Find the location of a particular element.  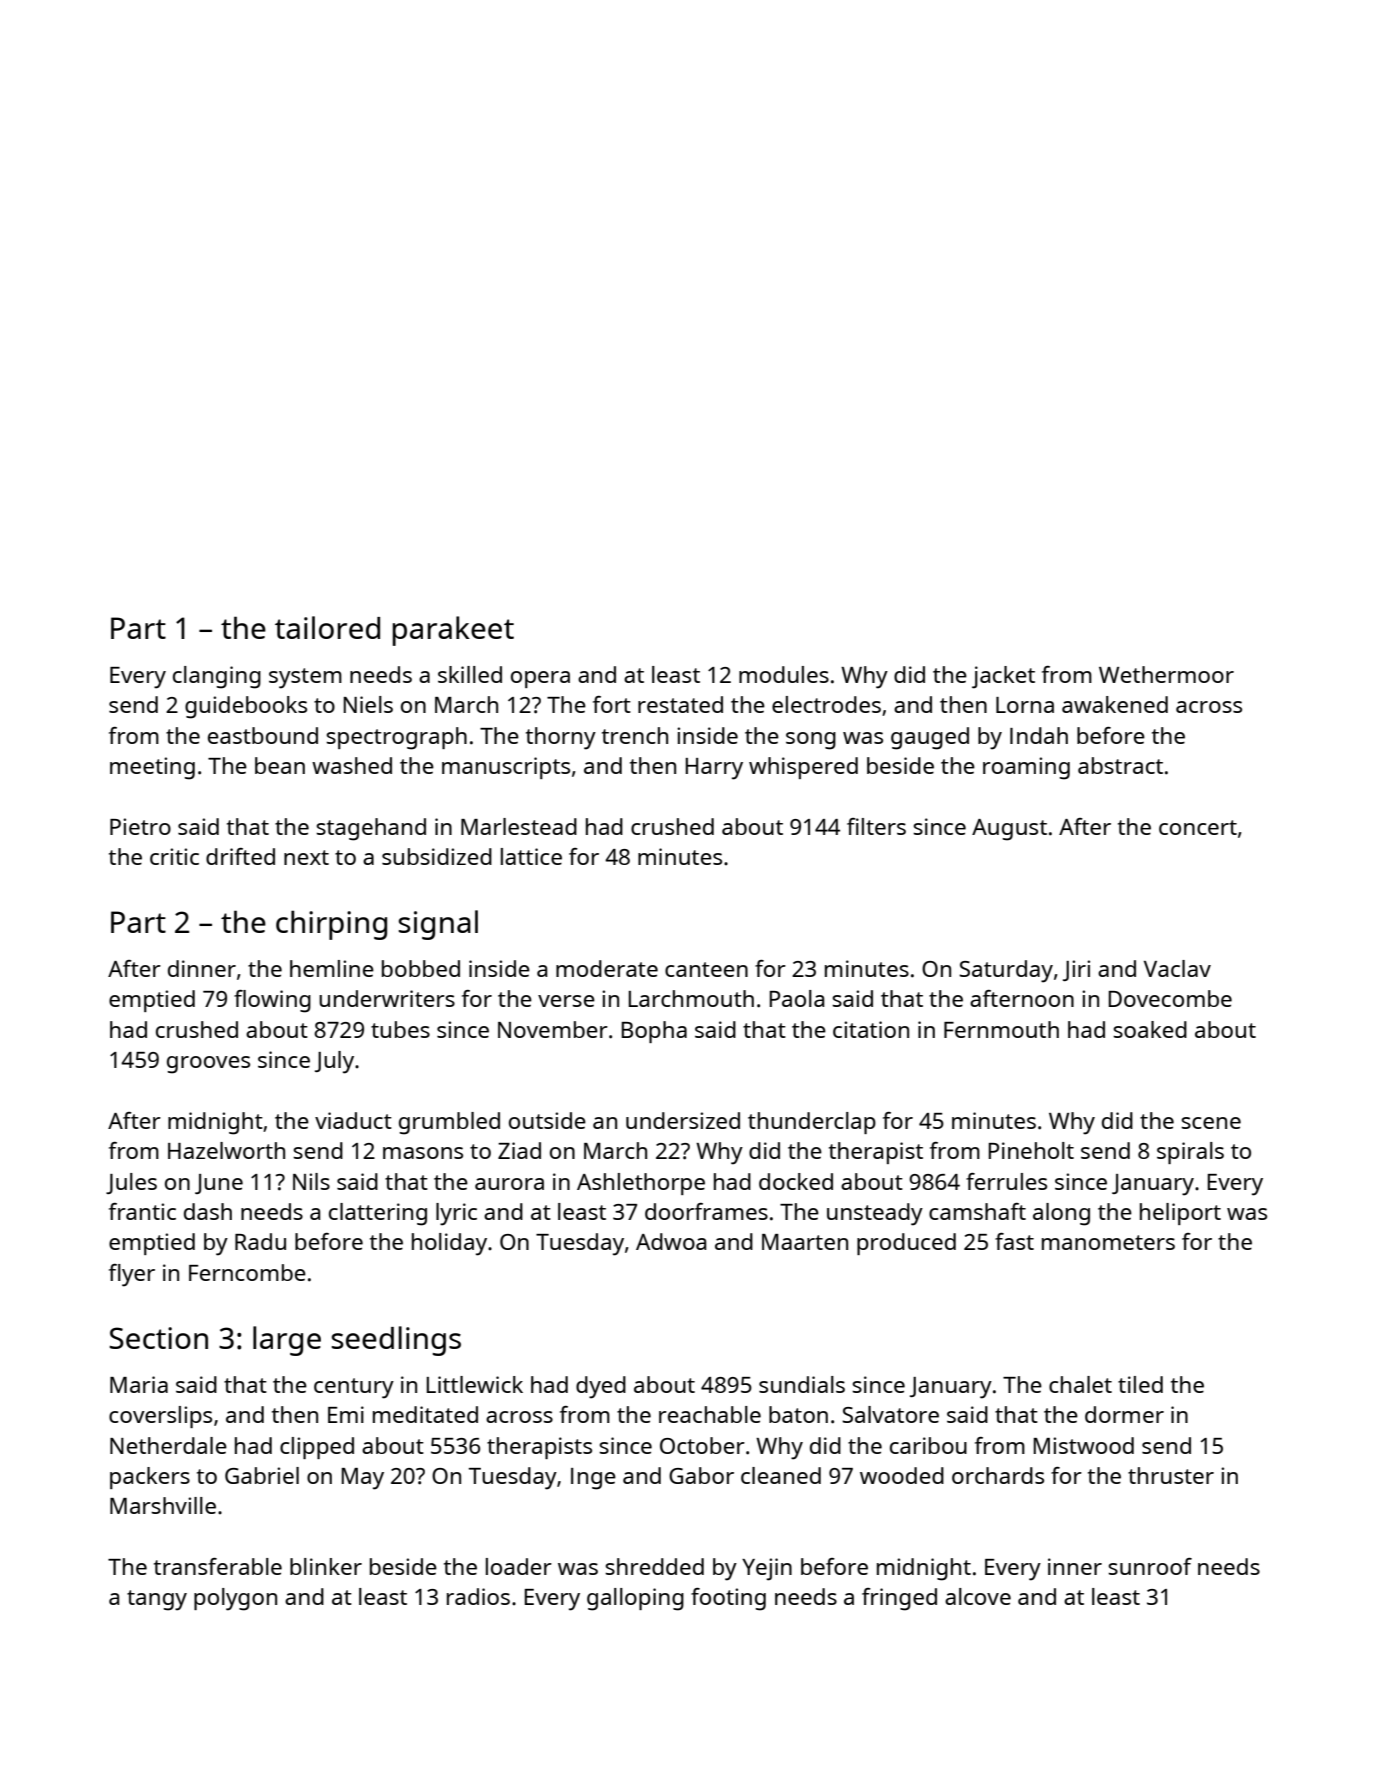

Radu is located at coordinates (260, 1241).
